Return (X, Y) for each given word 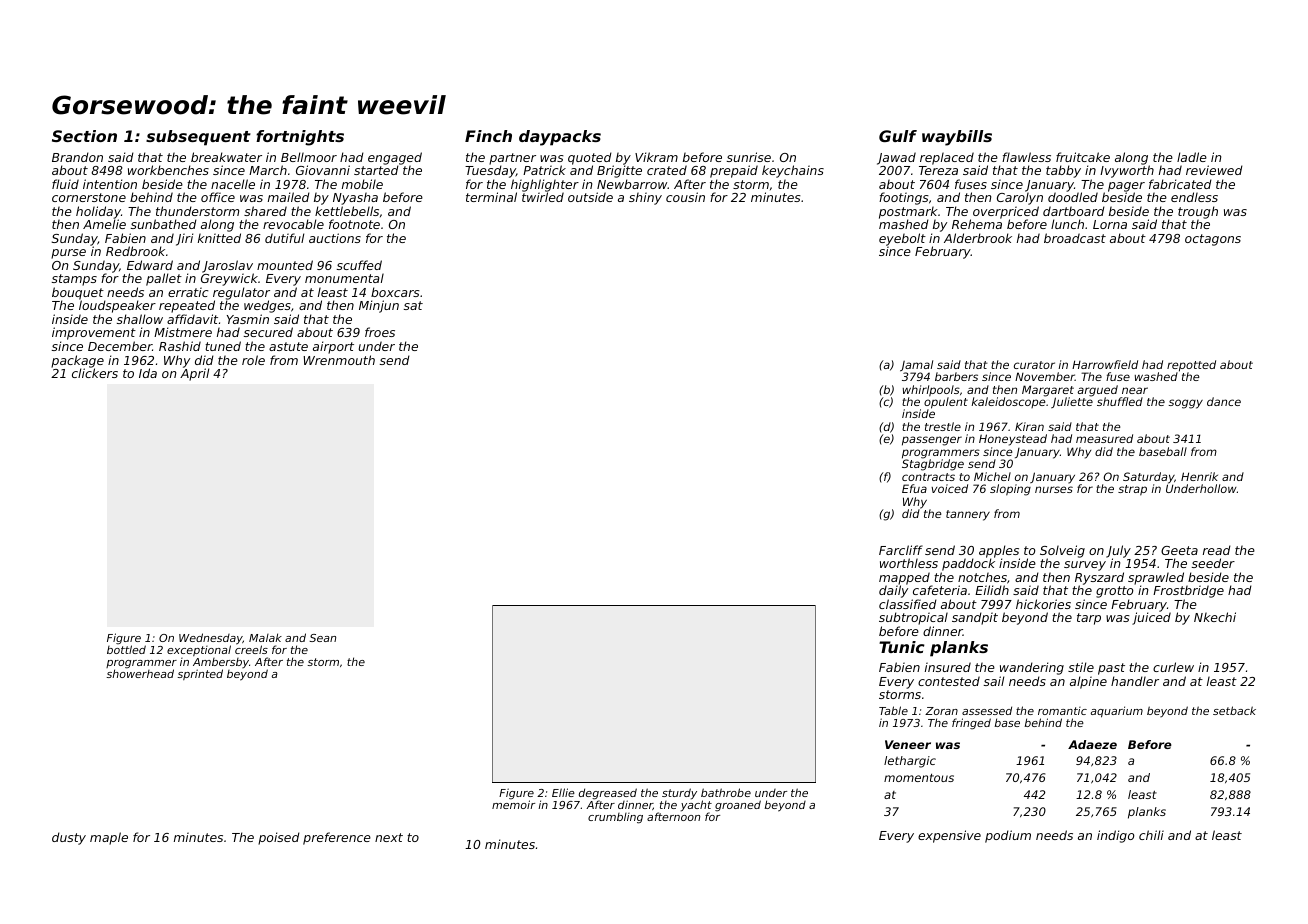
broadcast (1075, 238)
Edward (150, 265)
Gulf (898, 136)
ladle (1192, 157)
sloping (1010, 490)
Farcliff (901, 550)
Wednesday (211, 639)
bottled (126, 649)
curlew (1173, 667)
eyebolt (902, 240)
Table (893, 710)
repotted (1191, 366)
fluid (65, 184)
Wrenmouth (339, 360)
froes (380, 332)
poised (279, 838)
